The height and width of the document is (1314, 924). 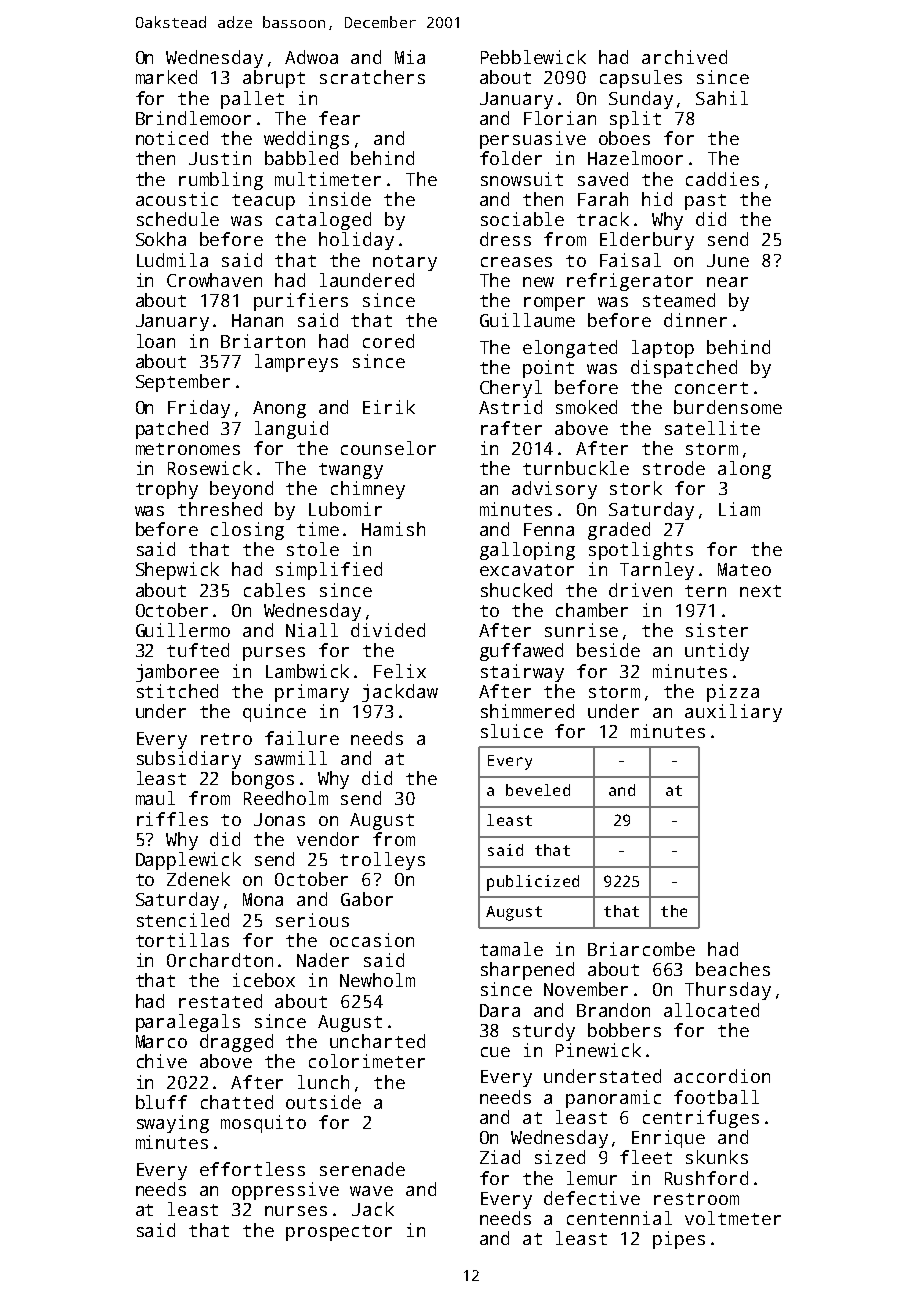 What do you see at coordinates (296, 1211) in the document?
I see `nurses` at bounding box center [296, 1211].
